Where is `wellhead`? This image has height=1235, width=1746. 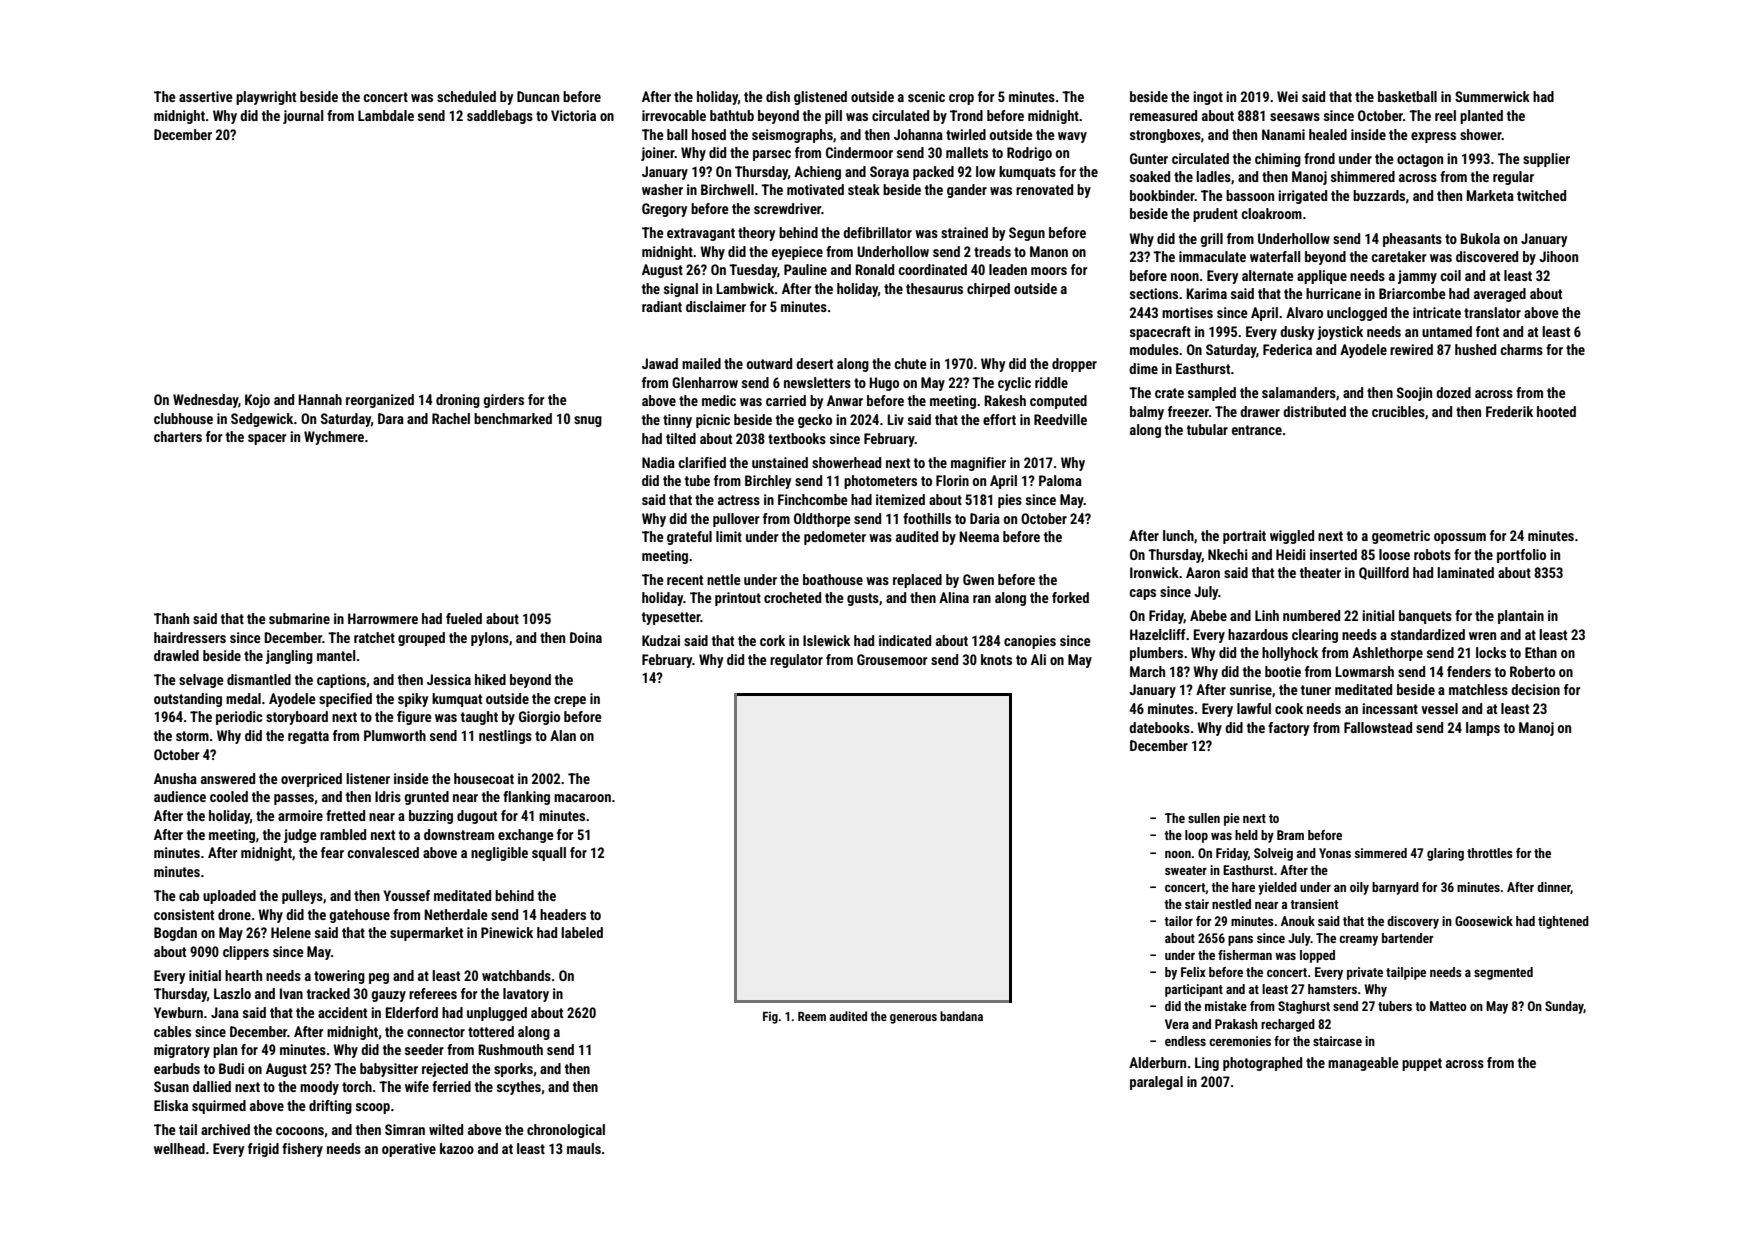 wellhead is located at coordinates (179, 1148).
